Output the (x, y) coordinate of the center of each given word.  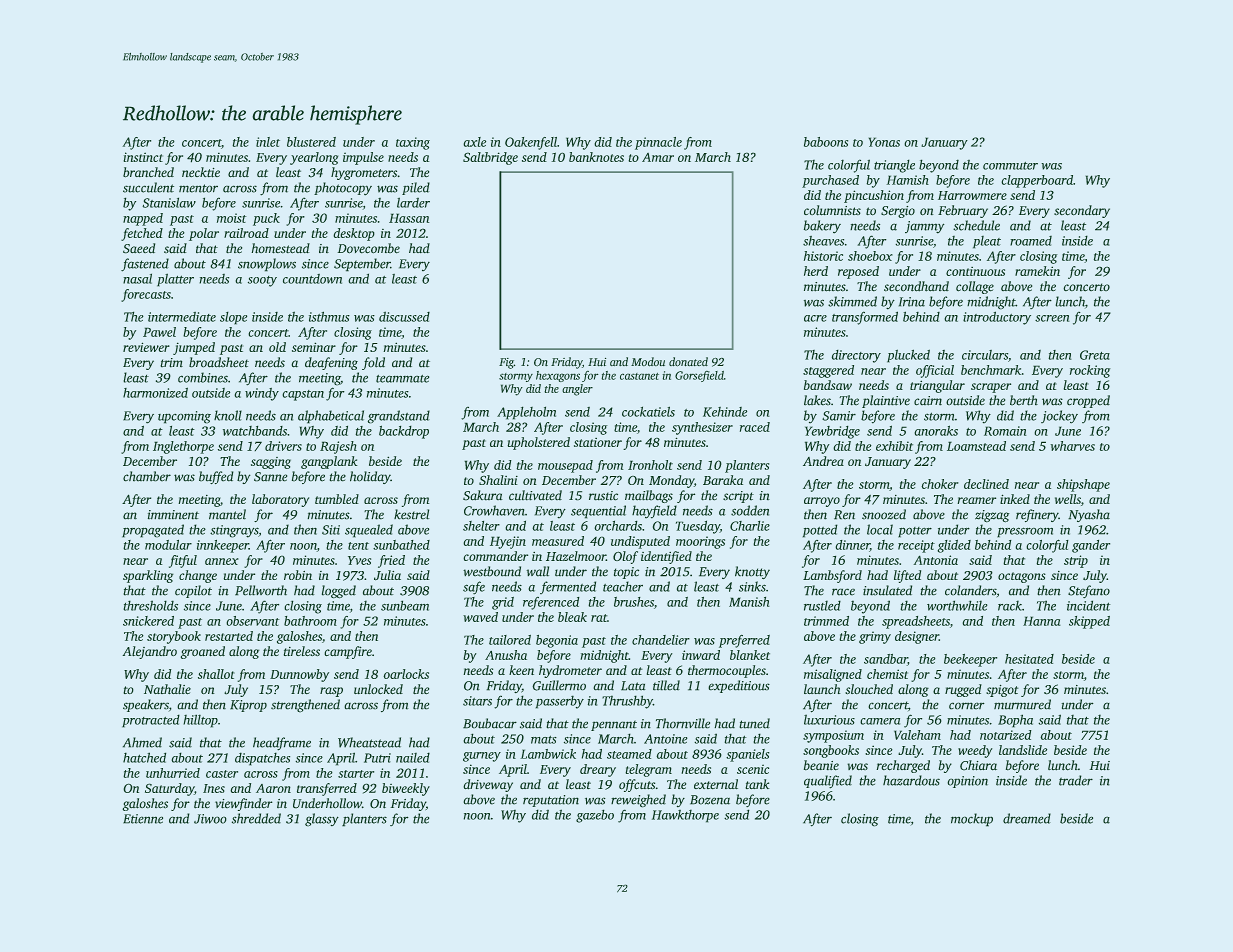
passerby (560, 702)
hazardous (911, 780)
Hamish (907, 180)
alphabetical (331, 417)
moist (232, 218)
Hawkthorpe (685, 816)
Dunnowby (299, 675)
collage (975, 287)
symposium (833, 736)
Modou (648, 362)
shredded (256, 818)
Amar (658, 157)
